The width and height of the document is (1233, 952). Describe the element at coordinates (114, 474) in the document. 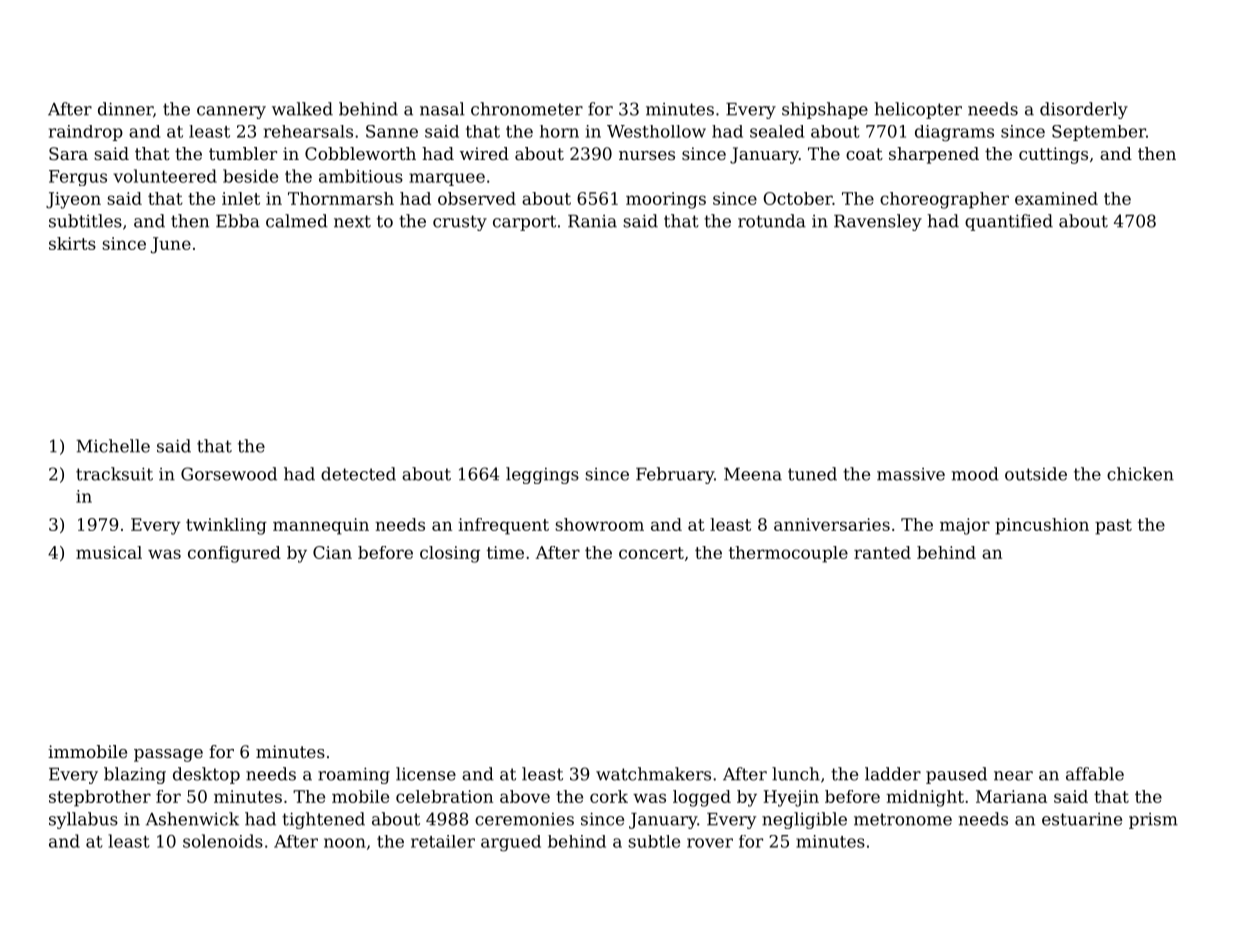

I see `tracksuit` at that location.
